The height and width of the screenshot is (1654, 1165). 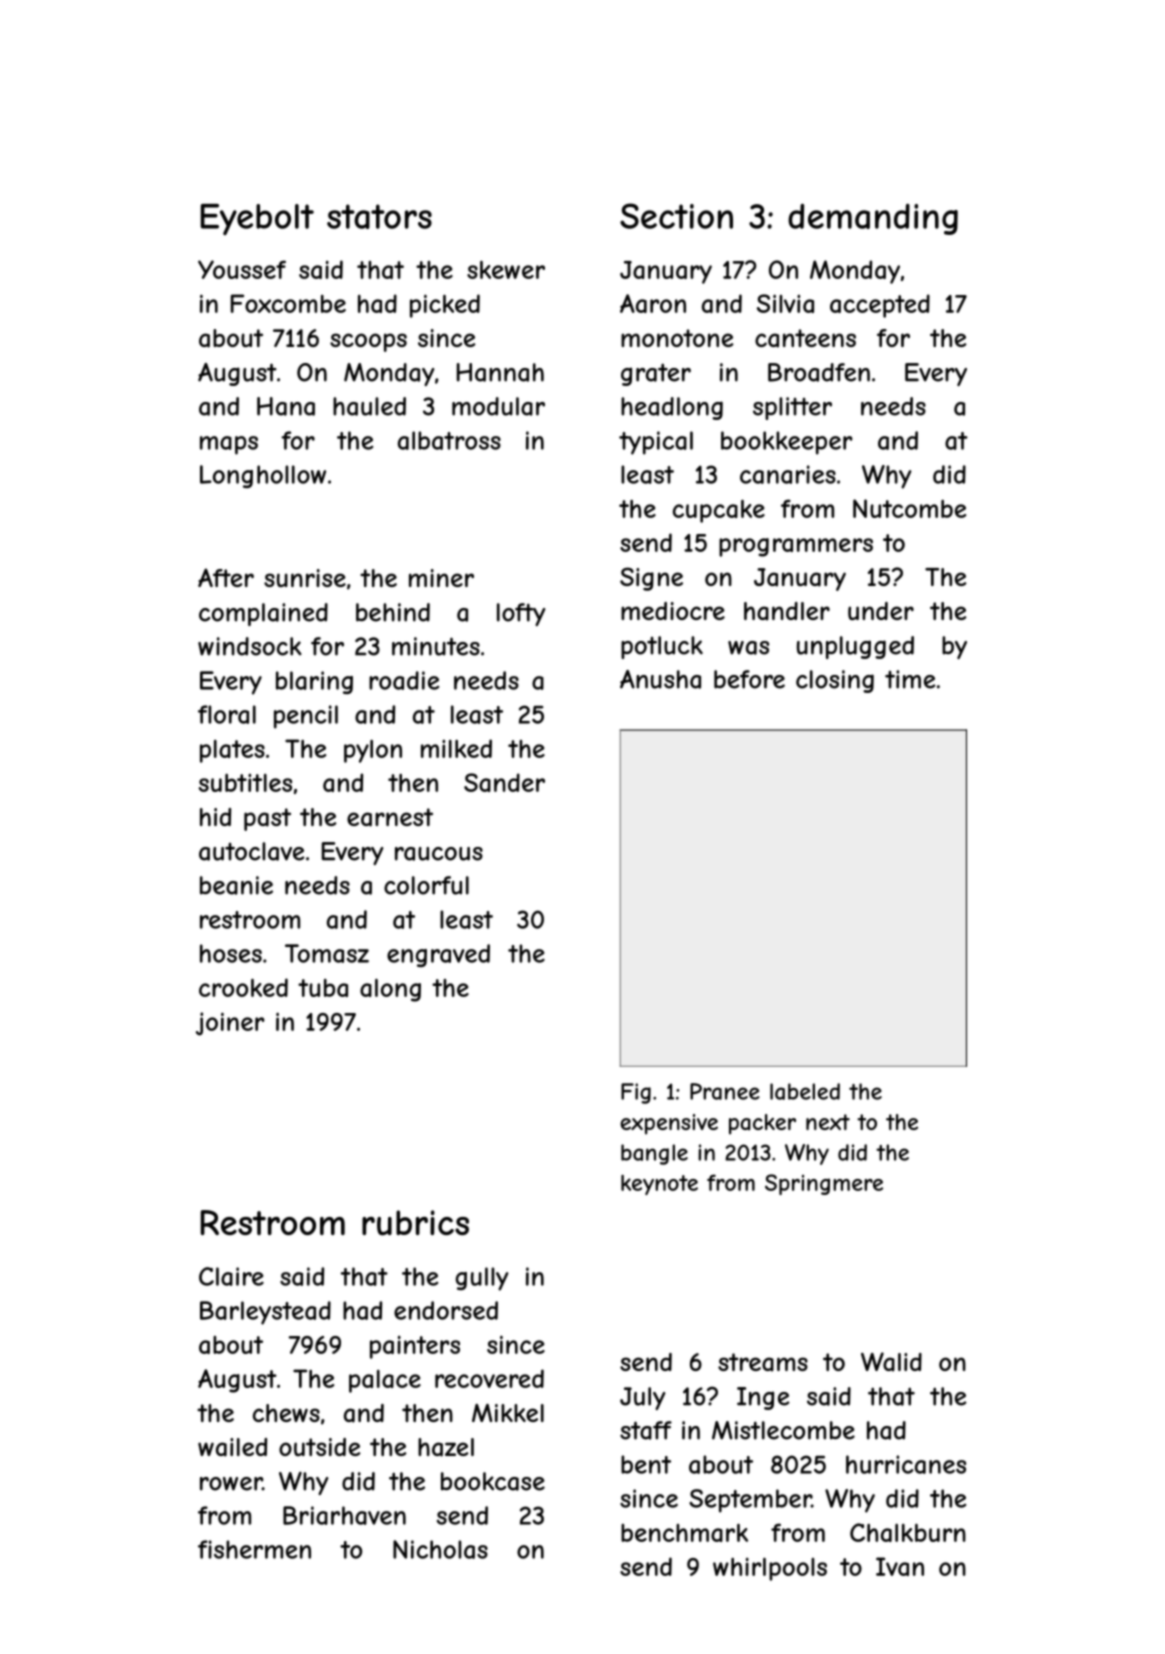 I want to click on maps, so click(x=229, y=445).
